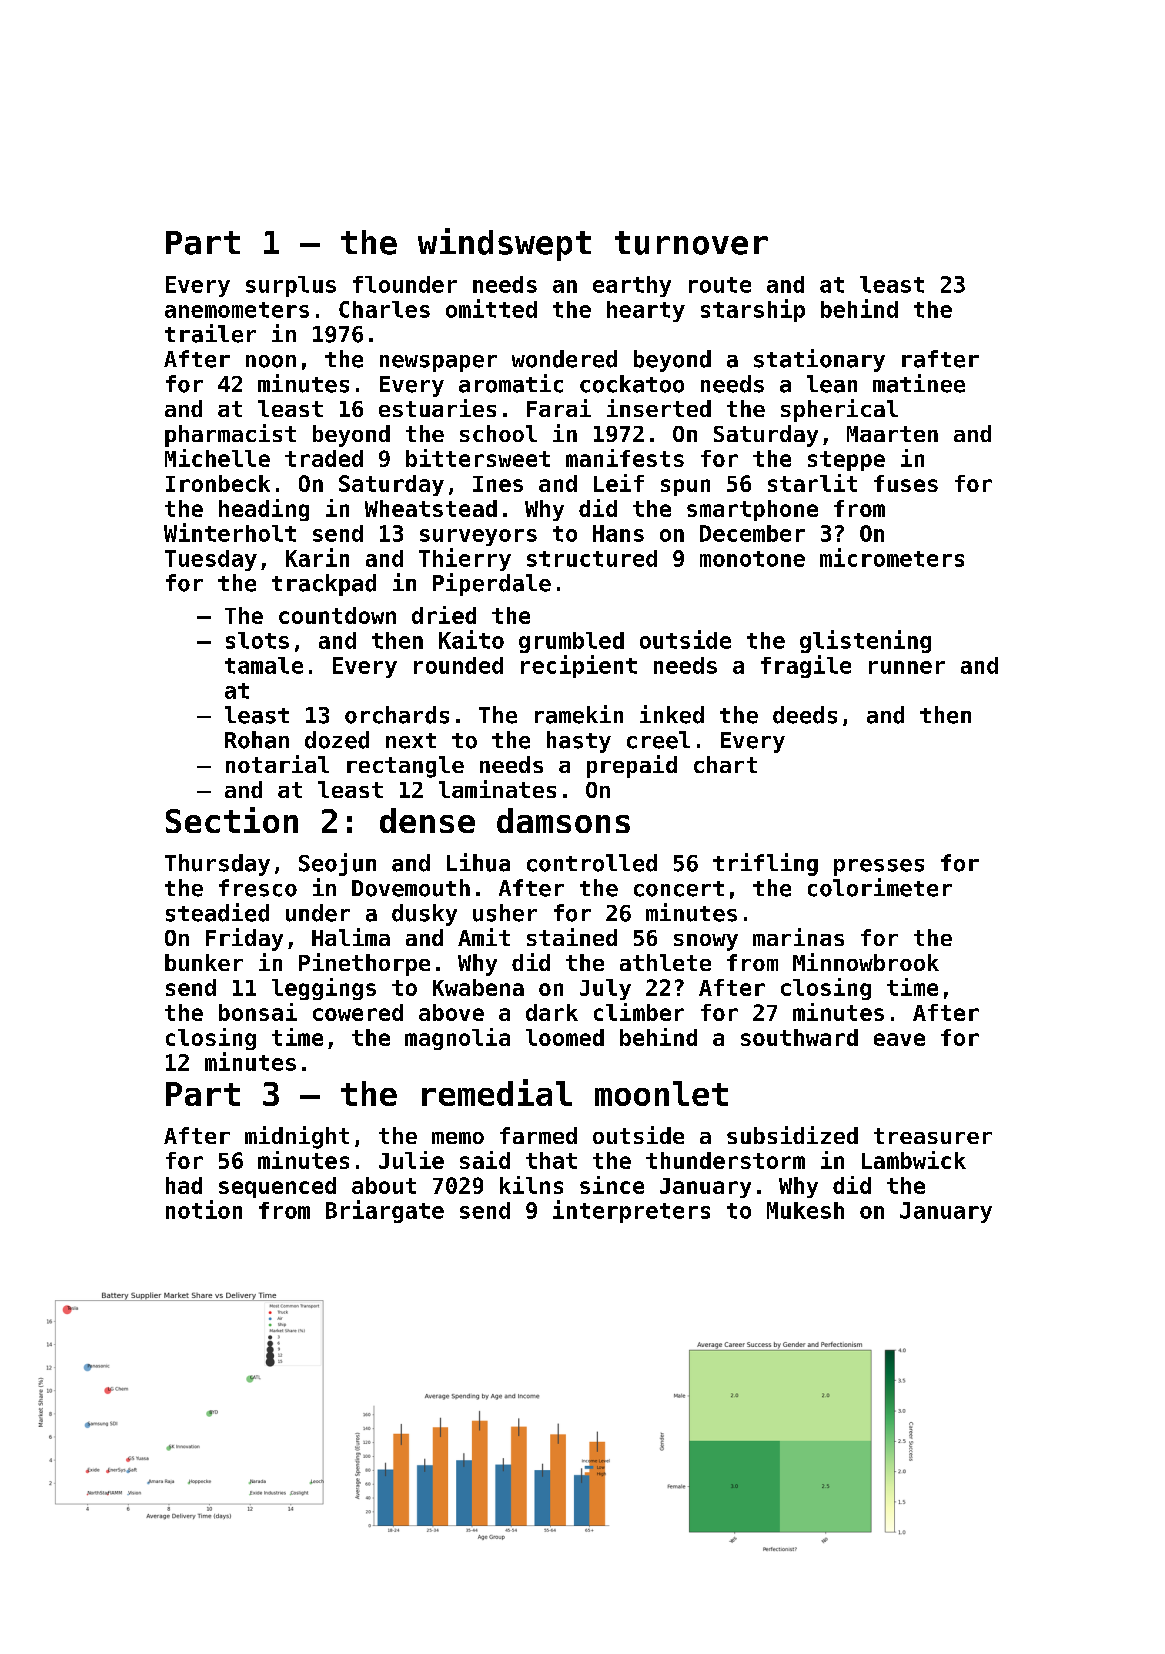  What do you see at coordinates (478, 537) in the screenshot?
I see `surveyors` at bounding box center [478, 537].
